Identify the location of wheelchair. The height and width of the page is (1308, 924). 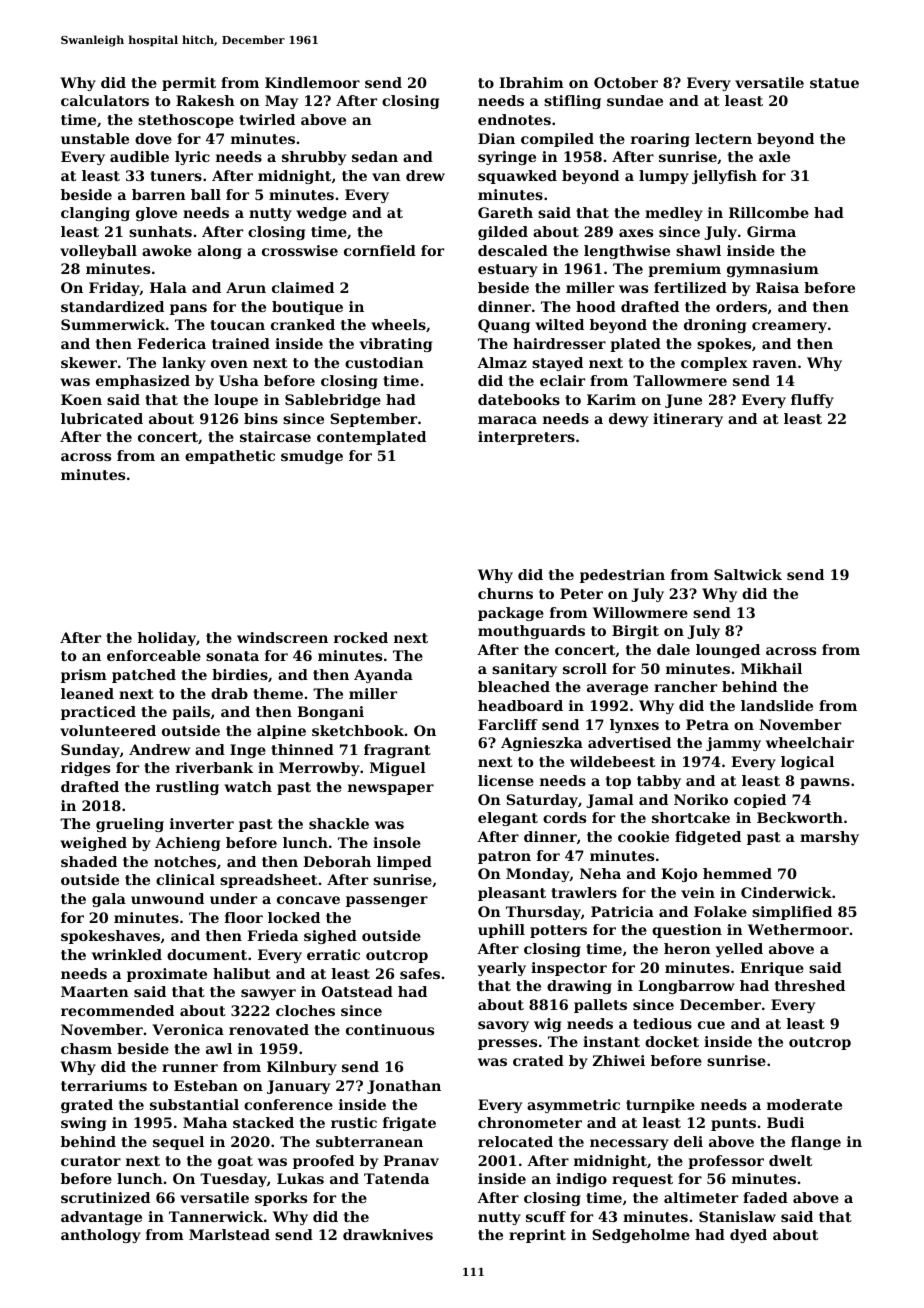
(810, 742).
